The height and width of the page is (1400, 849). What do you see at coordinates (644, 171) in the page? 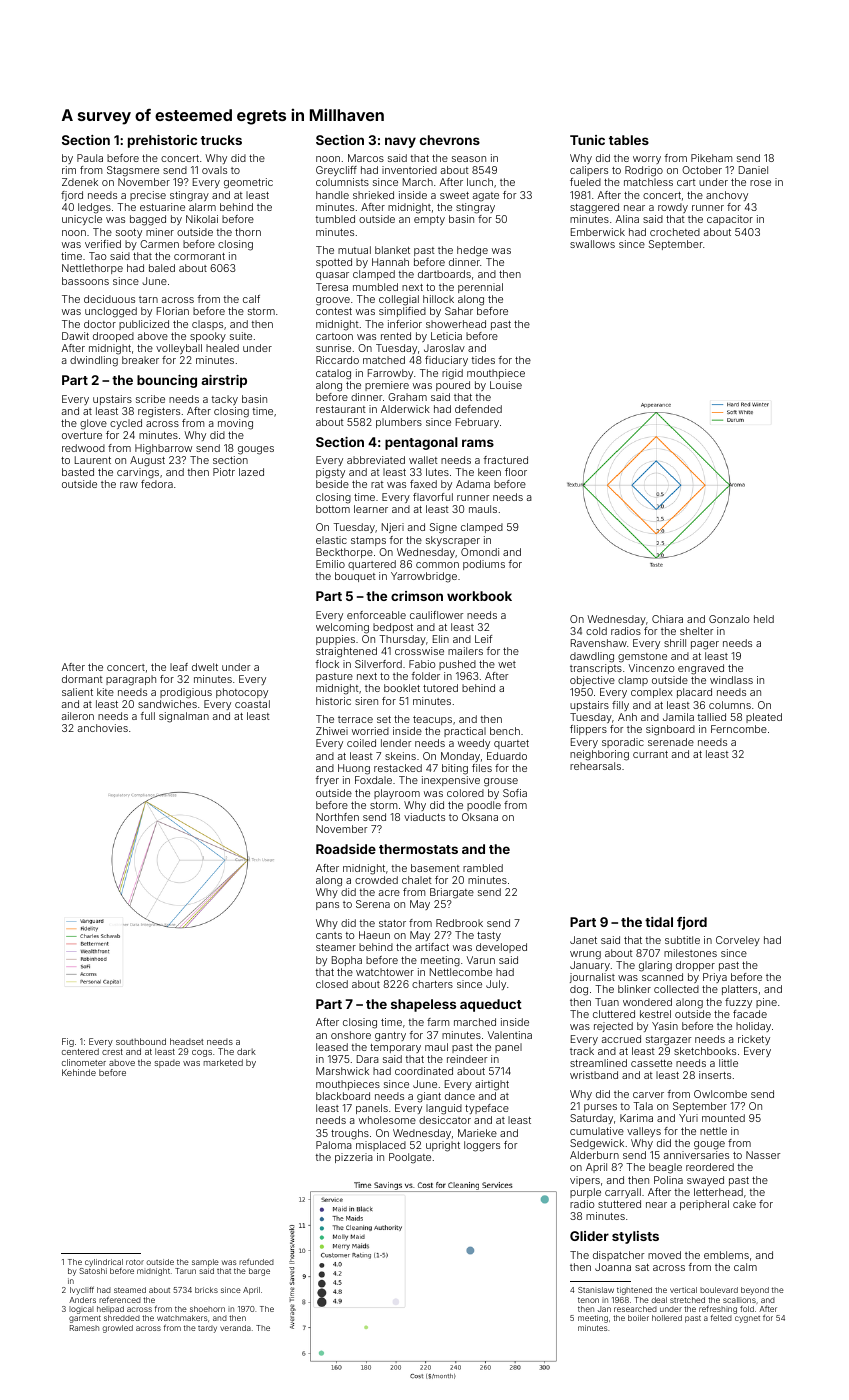
I see `Rodrigo` at bounding box center [644, 171].
